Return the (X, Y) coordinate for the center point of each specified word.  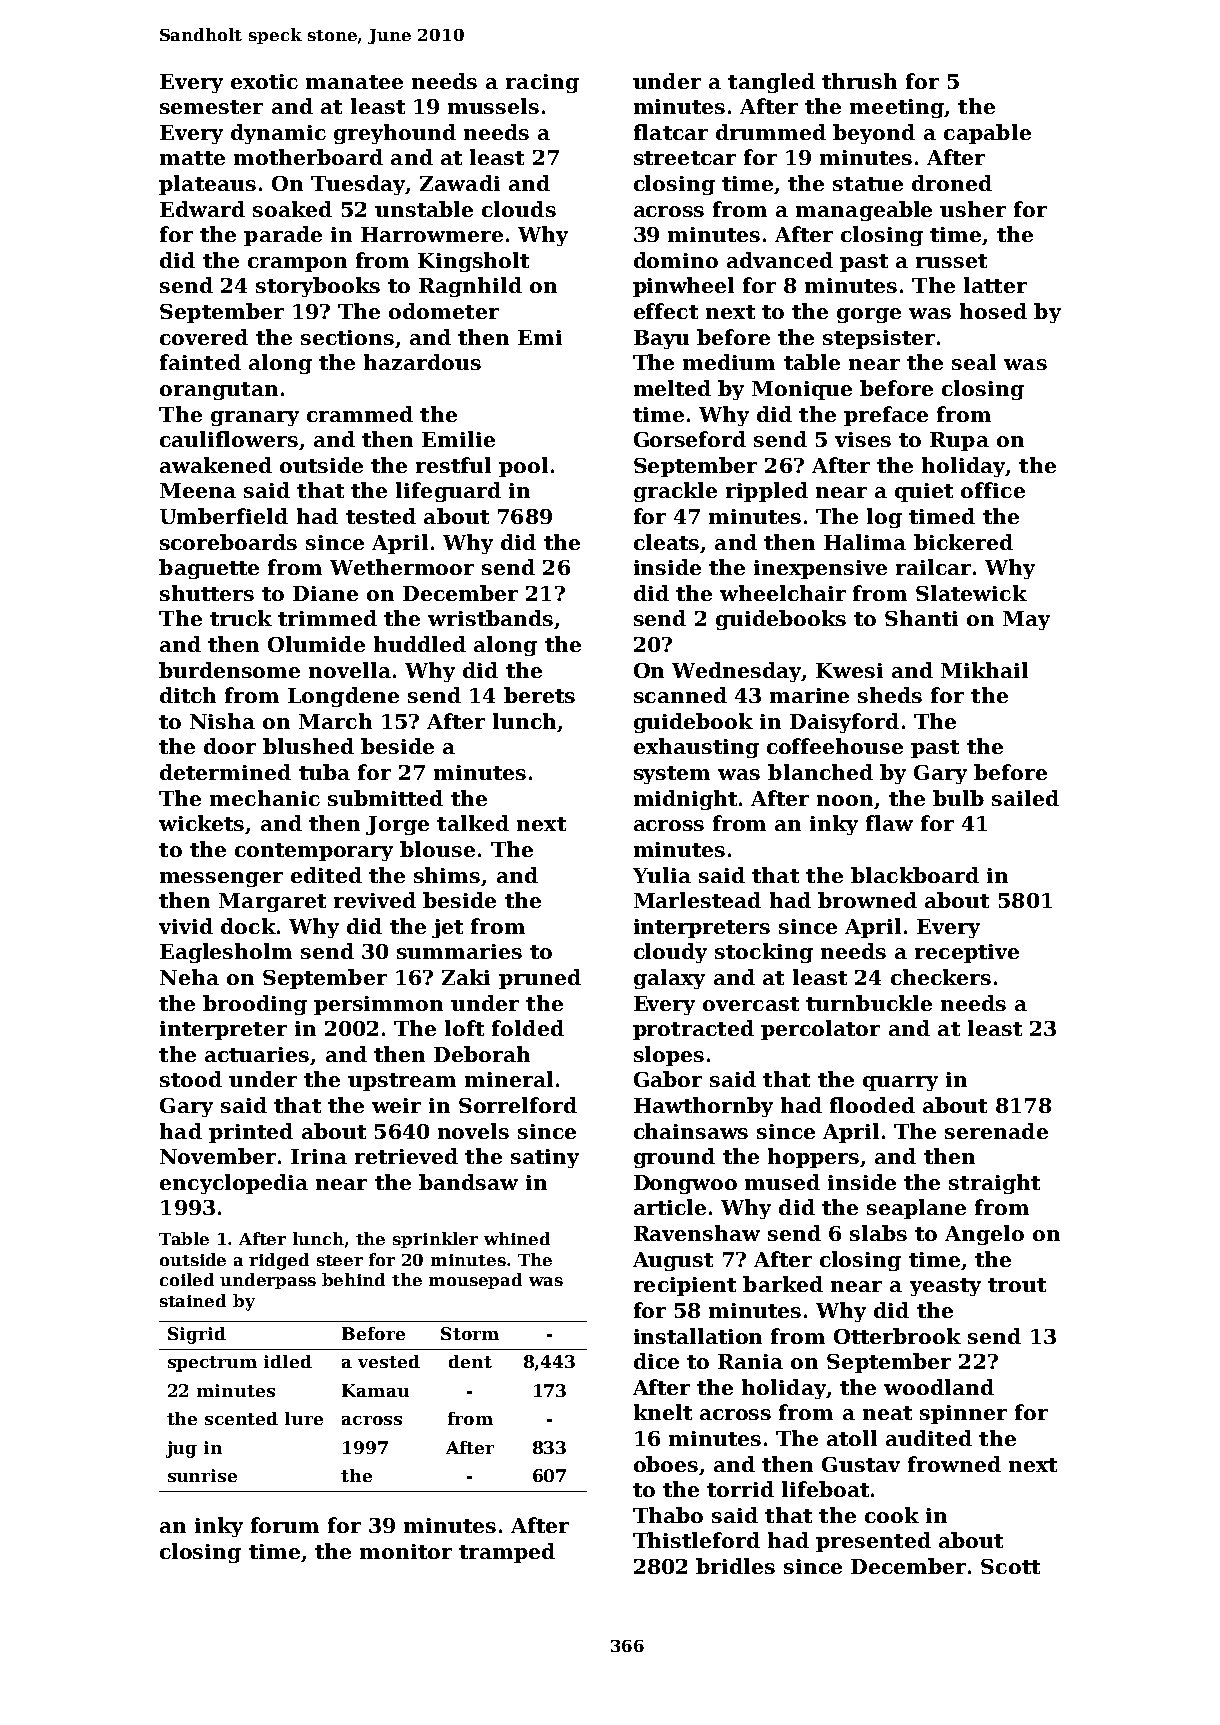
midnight (685, 800)
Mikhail (984, 670)
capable (987, 134)
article (670, 1207)
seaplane (916, 1209)
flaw (889, 823)
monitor (406, 1551)
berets (539, 695)
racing (542, 83)
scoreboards (228, 542)
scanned (680, 695)
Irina (319, 1156)
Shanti (921, 618)
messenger (221, 879)
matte (192, 158)
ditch (188, 695)
